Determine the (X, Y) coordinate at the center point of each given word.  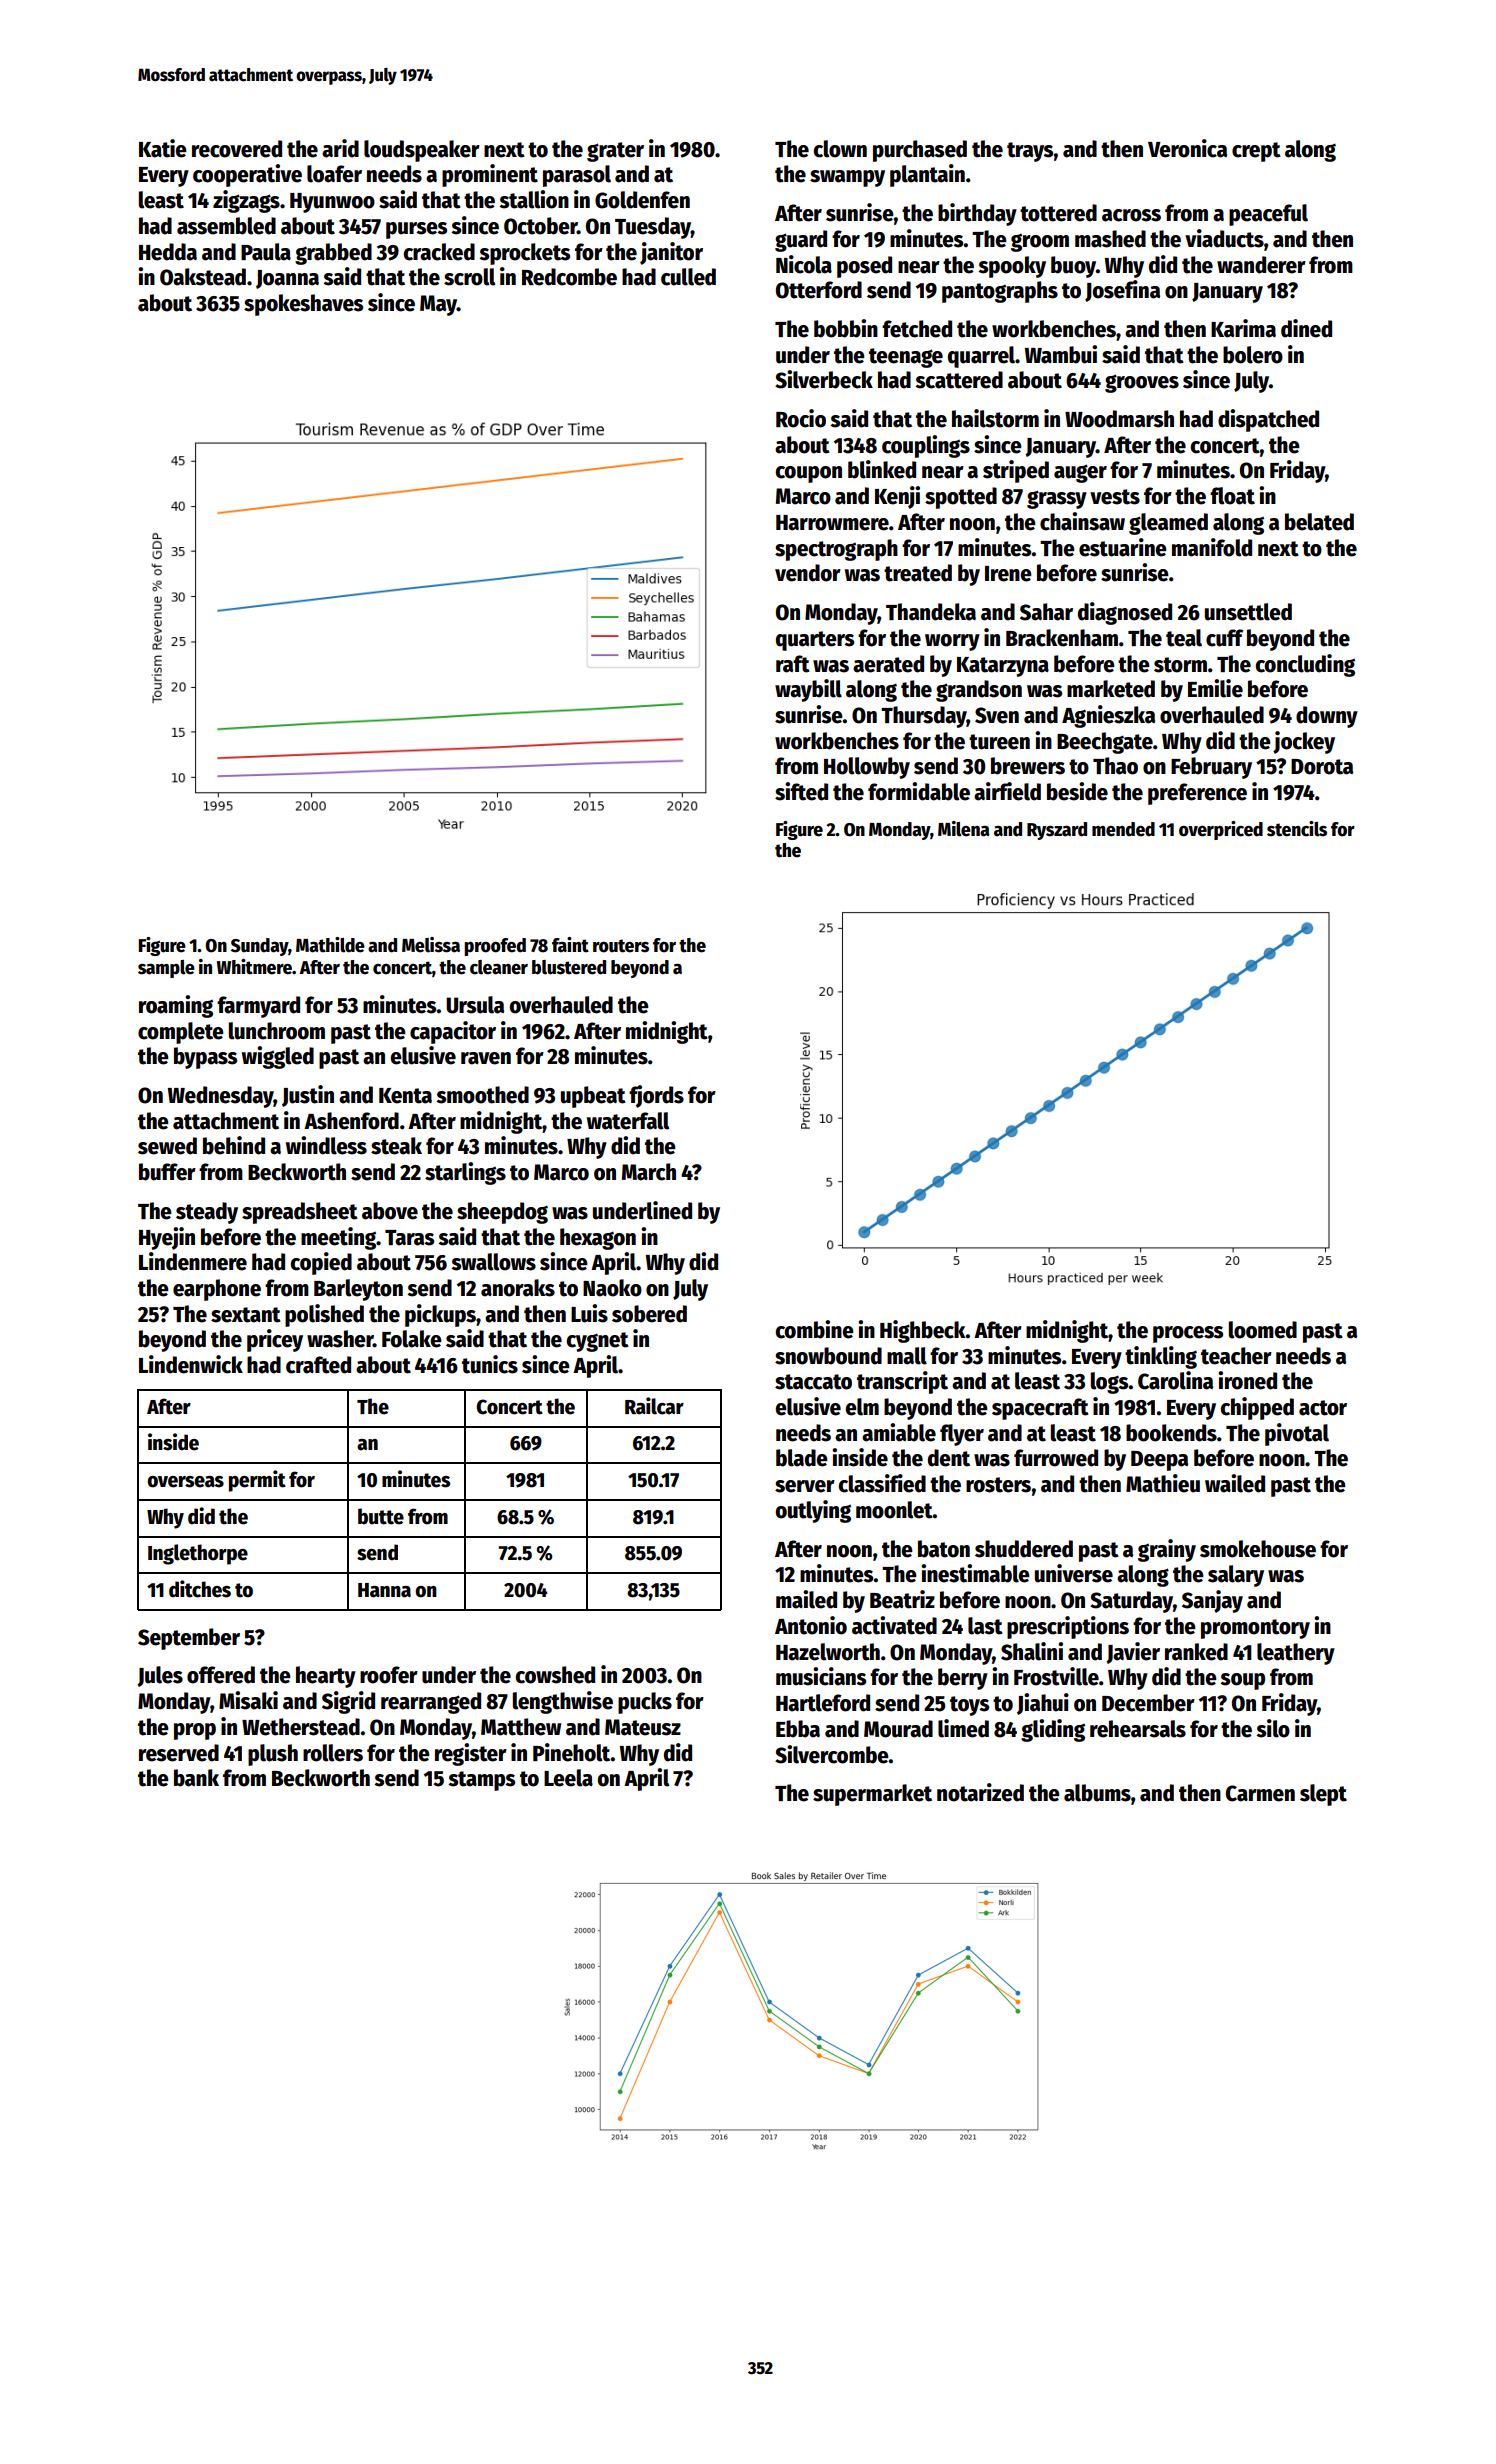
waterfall (628, 1121)
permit (257, 1481)
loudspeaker (422, 151)
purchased (920, 151)
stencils (1297, 829)
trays (1030, 152)
